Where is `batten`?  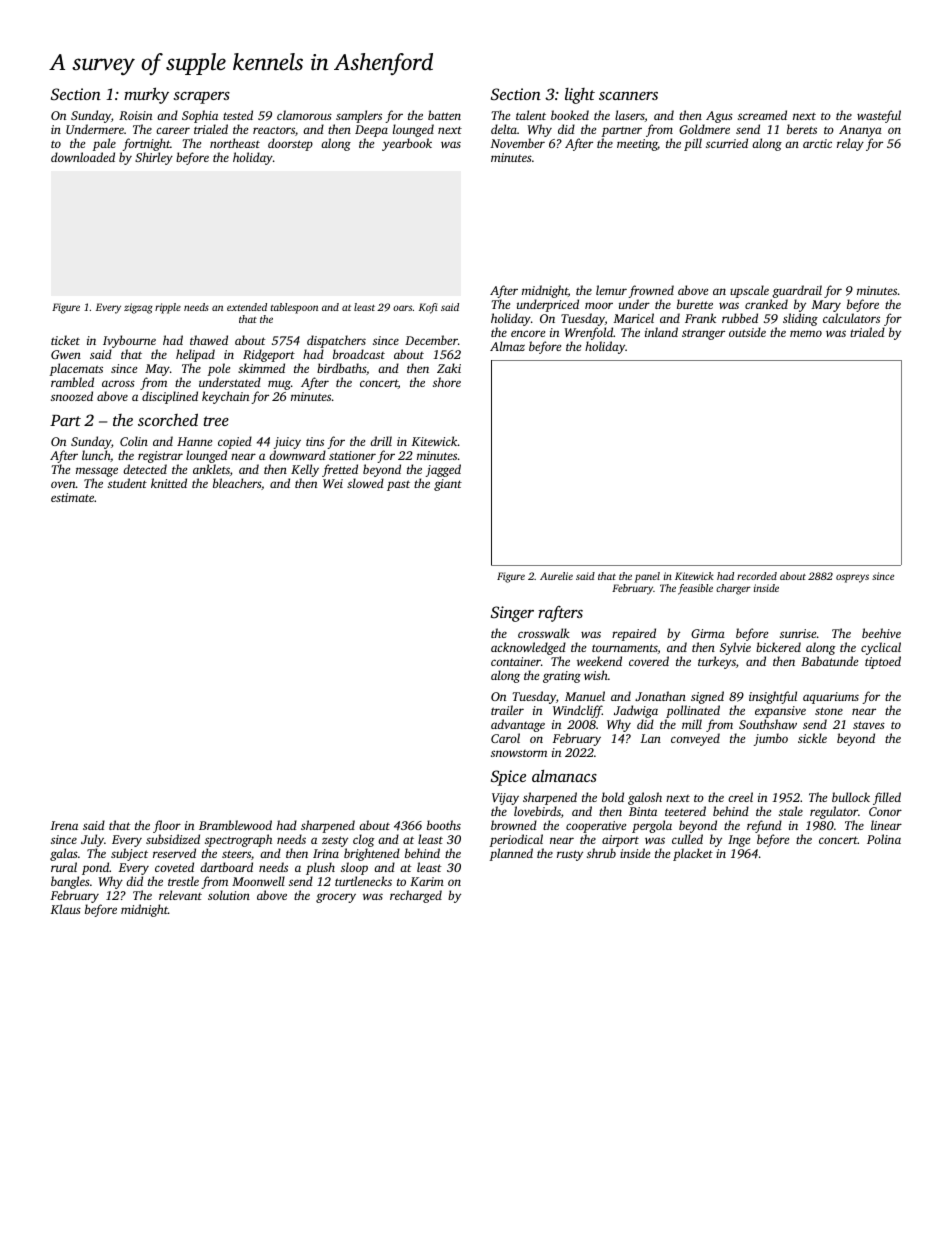 batten is located at coordinates (444, 115).
